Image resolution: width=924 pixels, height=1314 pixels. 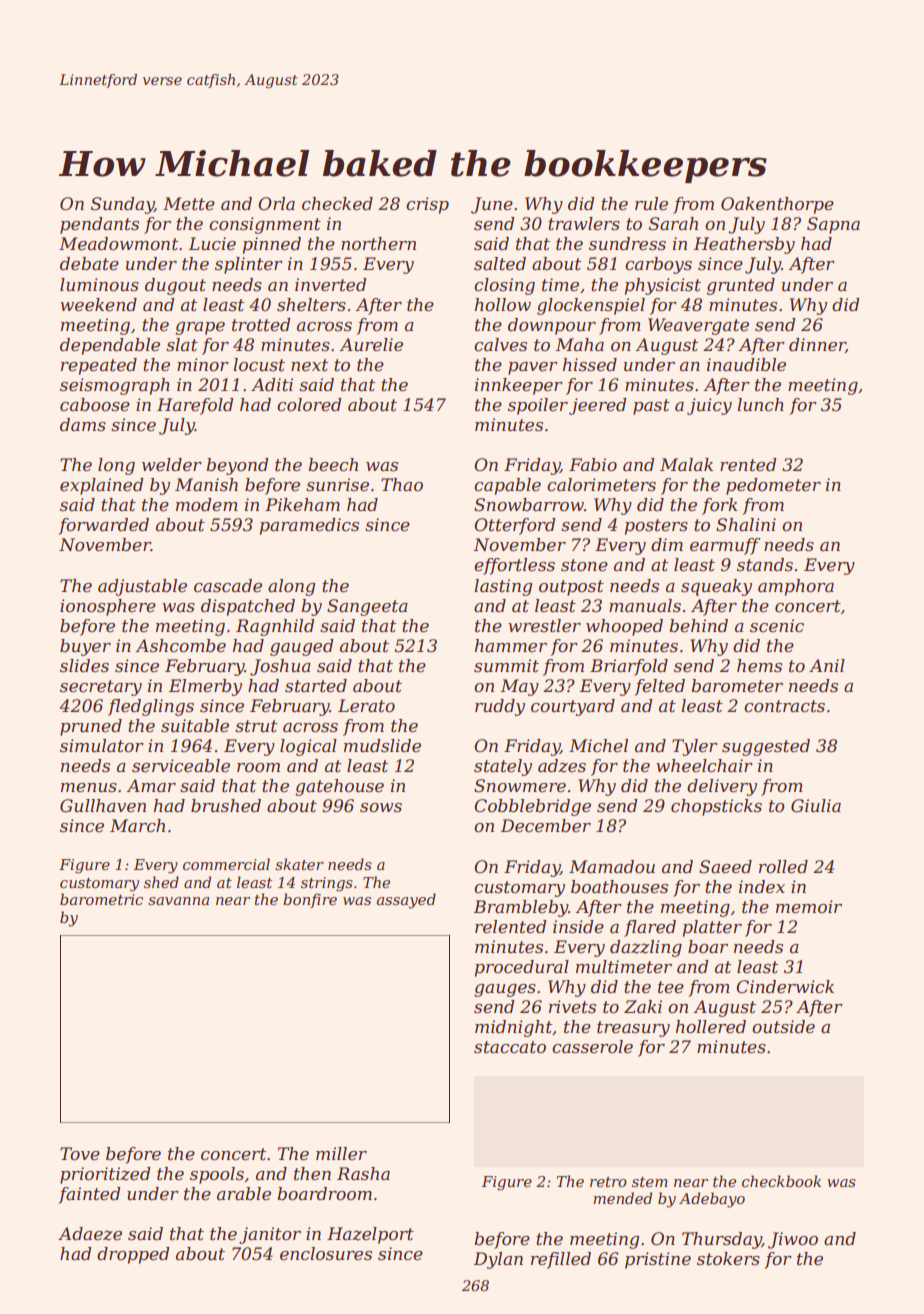 What do you see at coordinates (142, 587) in the screenshot?
I see `adjustable` at bounding box center [142, 587].
